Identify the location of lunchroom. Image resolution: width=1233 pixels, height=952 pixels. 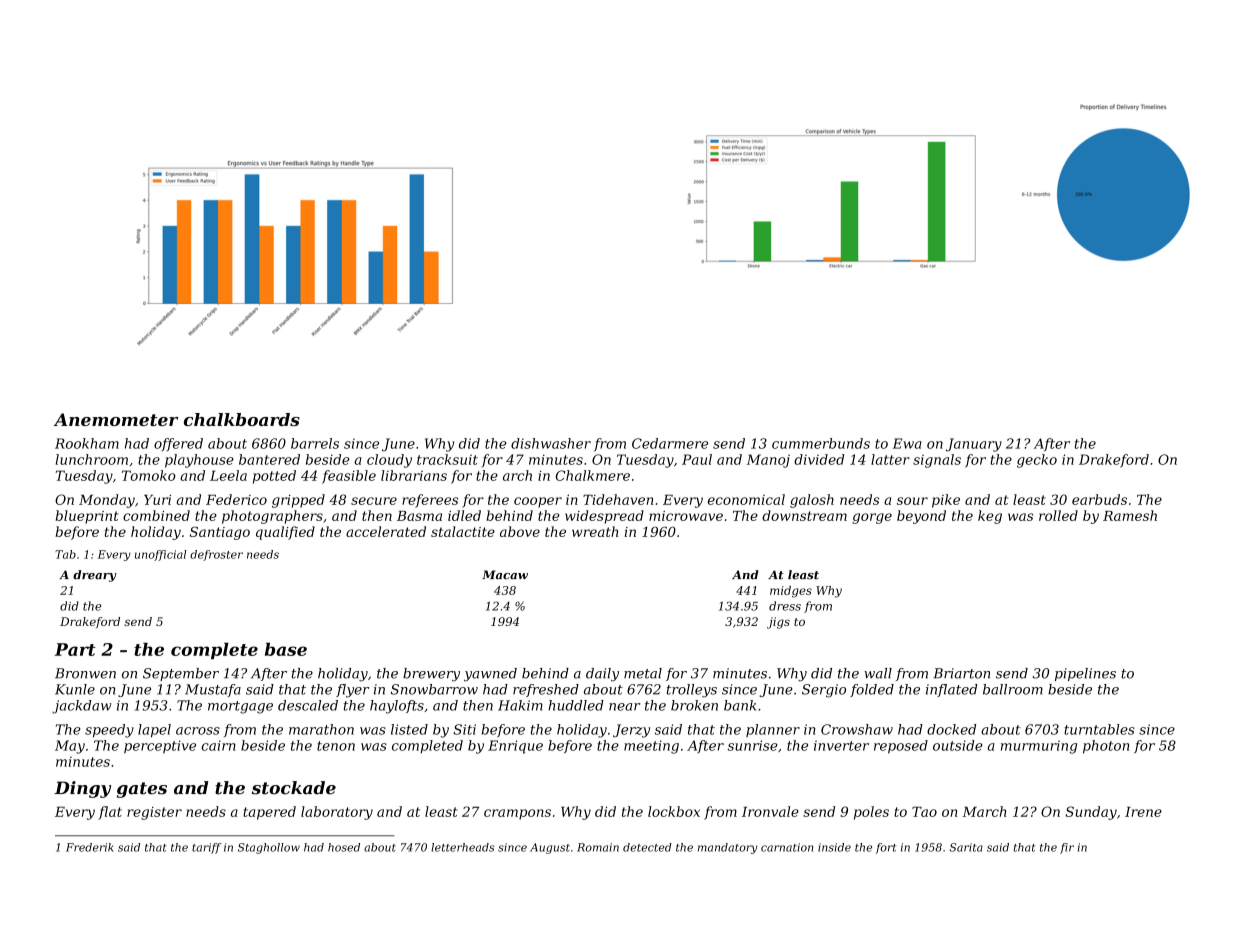
(92, 459).
